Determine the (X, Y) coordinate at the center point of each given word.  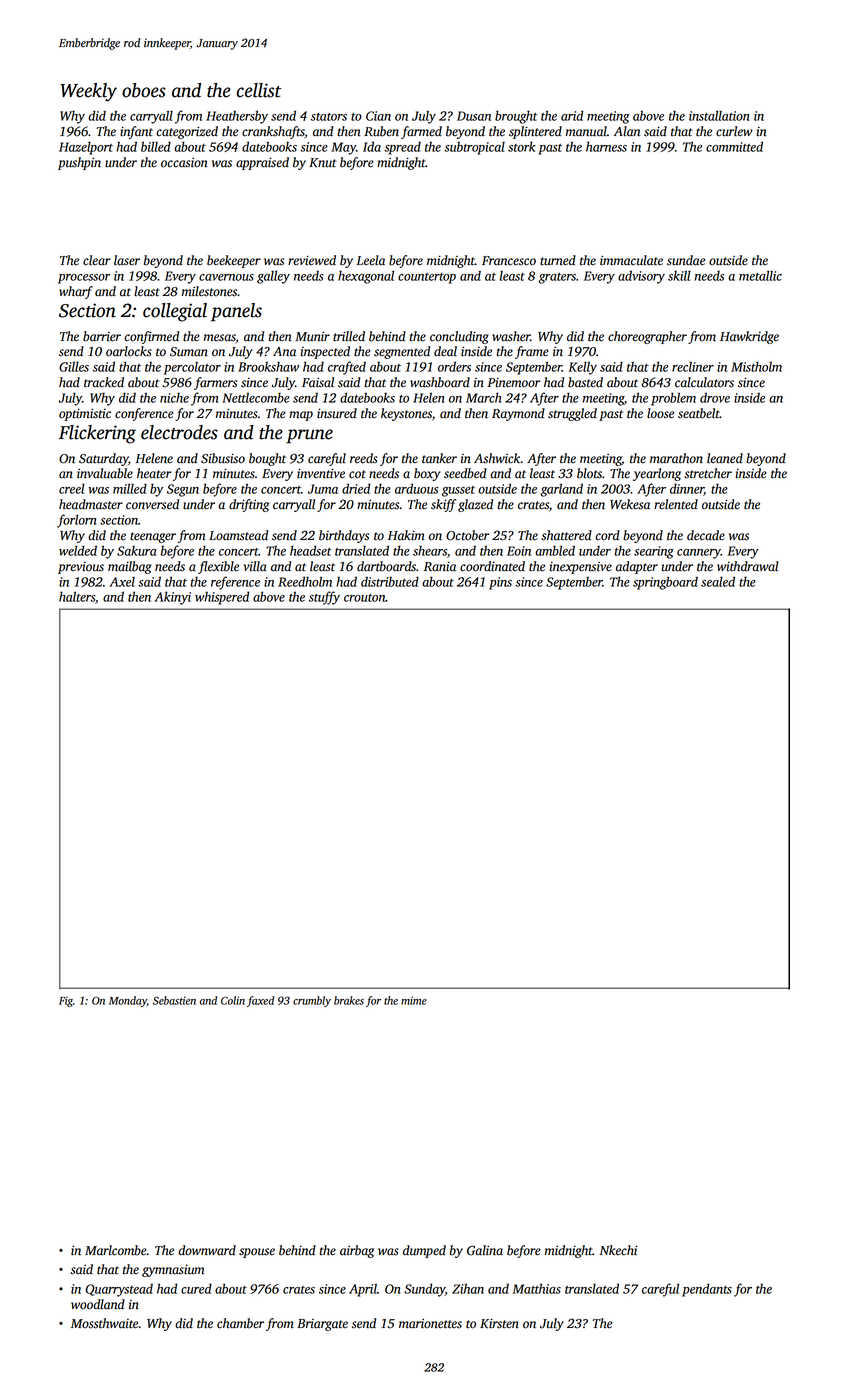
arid (572, 115)
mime (414, 1000)
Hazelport (86, 148)
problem (673, 399)
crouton (365, 598)
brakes (349, 1000)
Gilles (74, 366)
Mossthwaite (104, 1323)
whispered (222, 598)
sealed (718, 581)
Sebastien (174, 1000)
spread (402, 148)
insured (337, 413)
